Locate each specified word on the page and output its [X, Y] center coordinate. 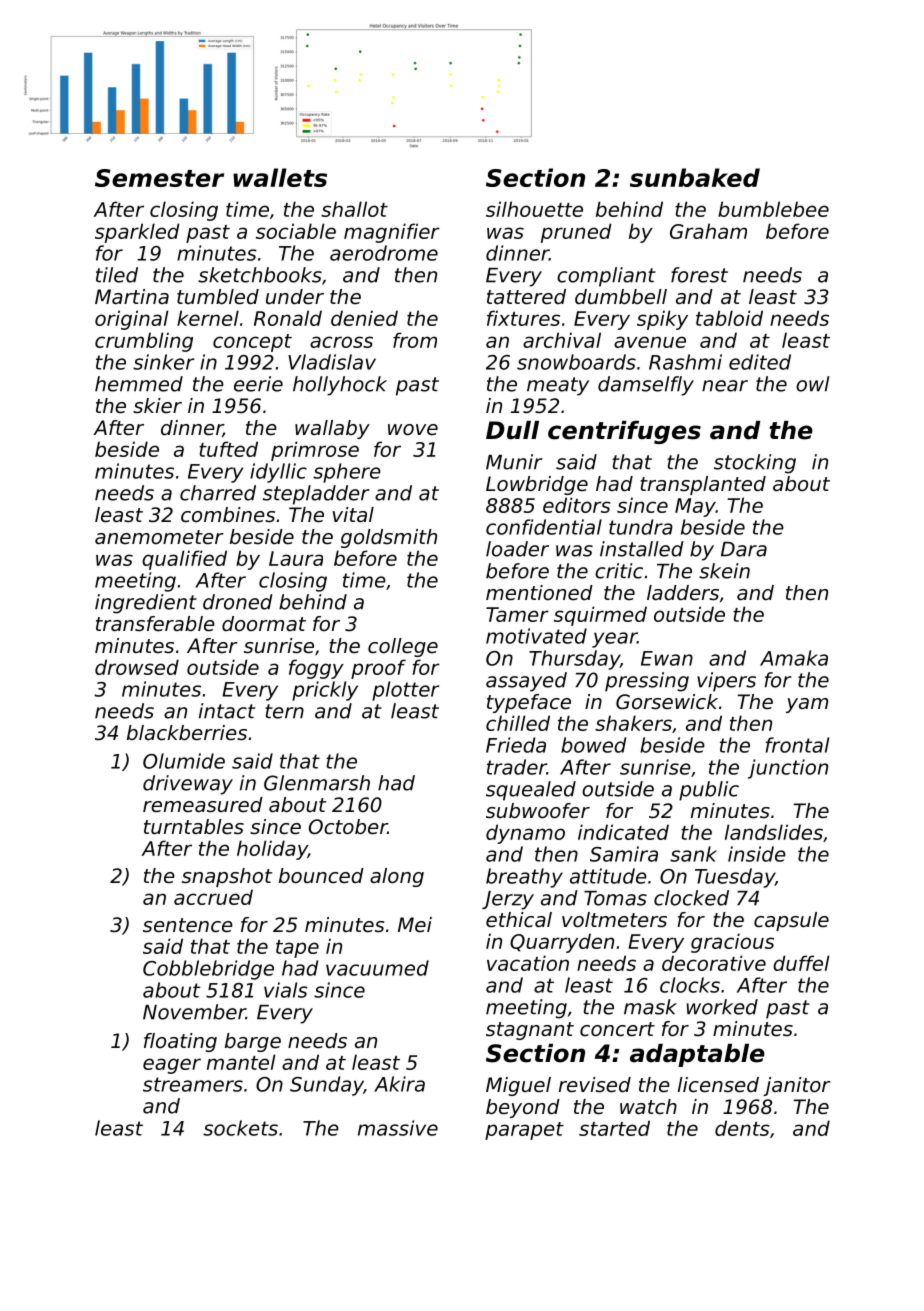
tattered [526, 297]
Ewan [667, 658]
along [397, 877]
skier [157, 406]
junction [788, 769]
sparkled [137, 233]
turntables [194, 827]
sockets [240, 1128]
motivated [536, 636]
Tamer [517, 614]
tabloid [729, 318]
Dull [512, 430]
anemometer [159, 537]
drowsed [137, 667]
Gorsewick [667, 702]
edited [760, 362]
